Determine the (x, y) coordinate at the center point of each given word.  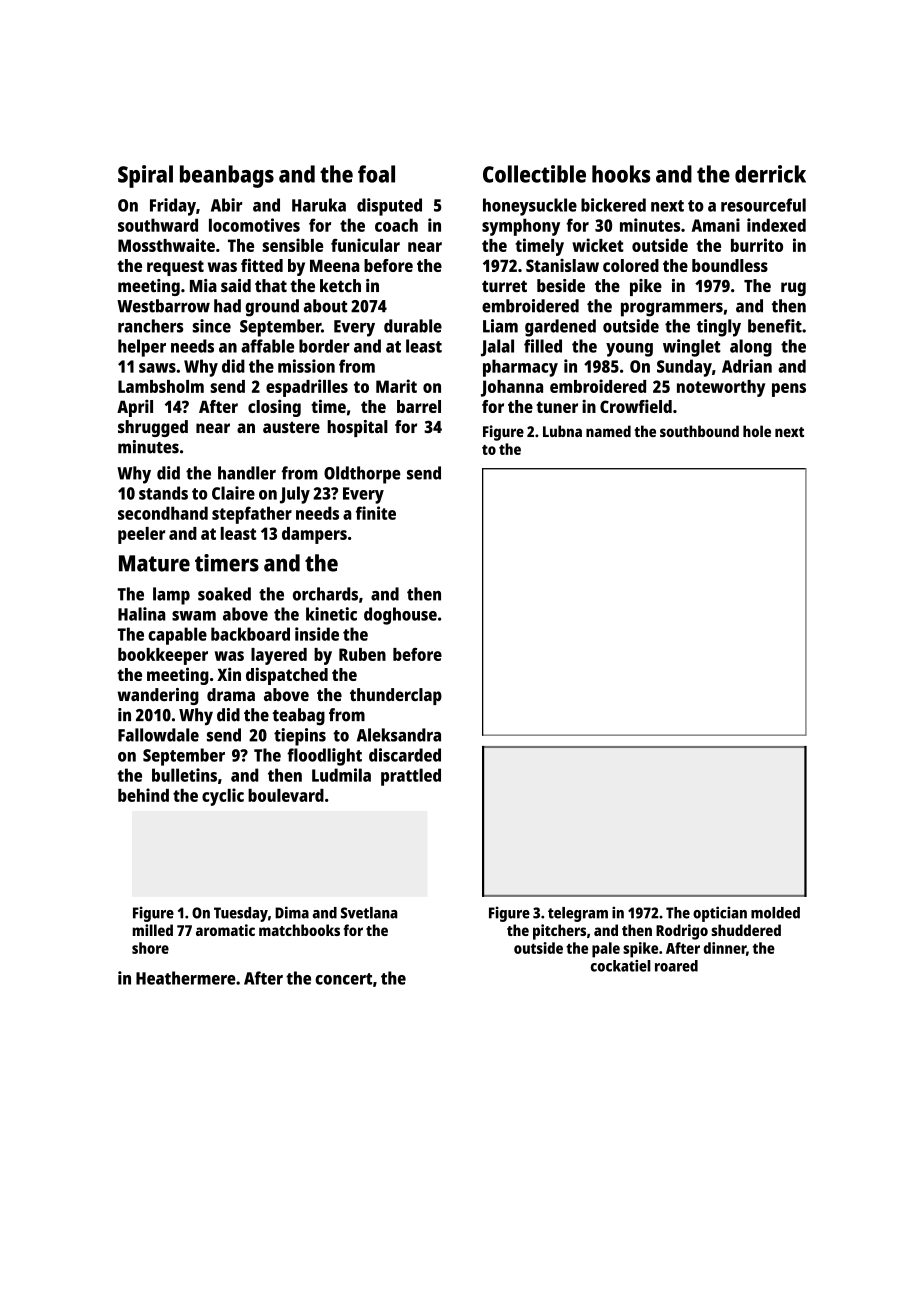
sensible (292, 245)
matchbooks (299, 930)
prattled (411, 777)
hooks (621, 174)
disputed (389, 207)
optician (720, 914)
